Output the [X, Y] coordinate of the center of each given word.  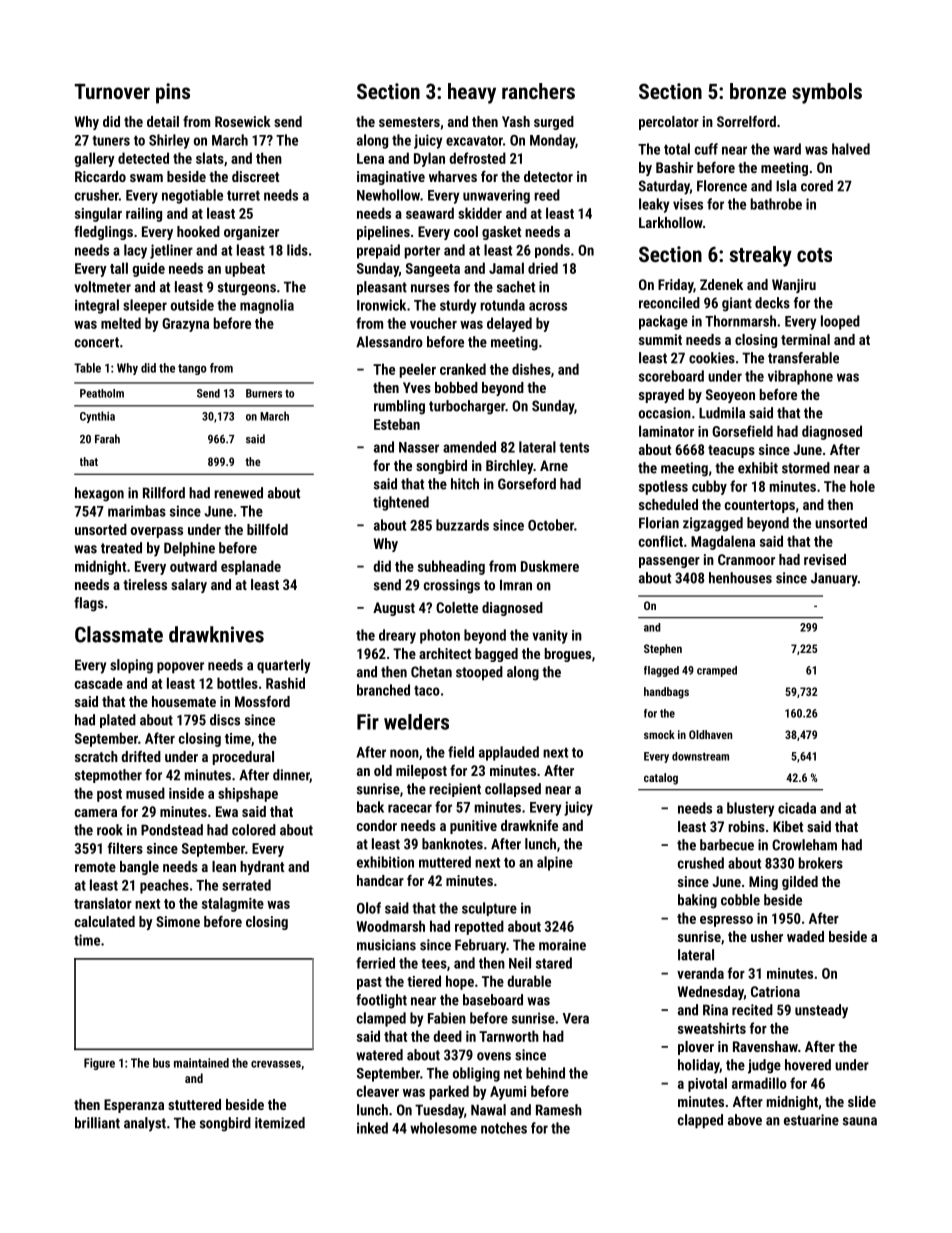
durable [529, 981]
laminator [666, 431]
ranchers [538, 91]
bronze [758, 91]
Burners [264, 393]
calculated [105, 921]
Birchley [509, 467]
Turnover [112, 91]
